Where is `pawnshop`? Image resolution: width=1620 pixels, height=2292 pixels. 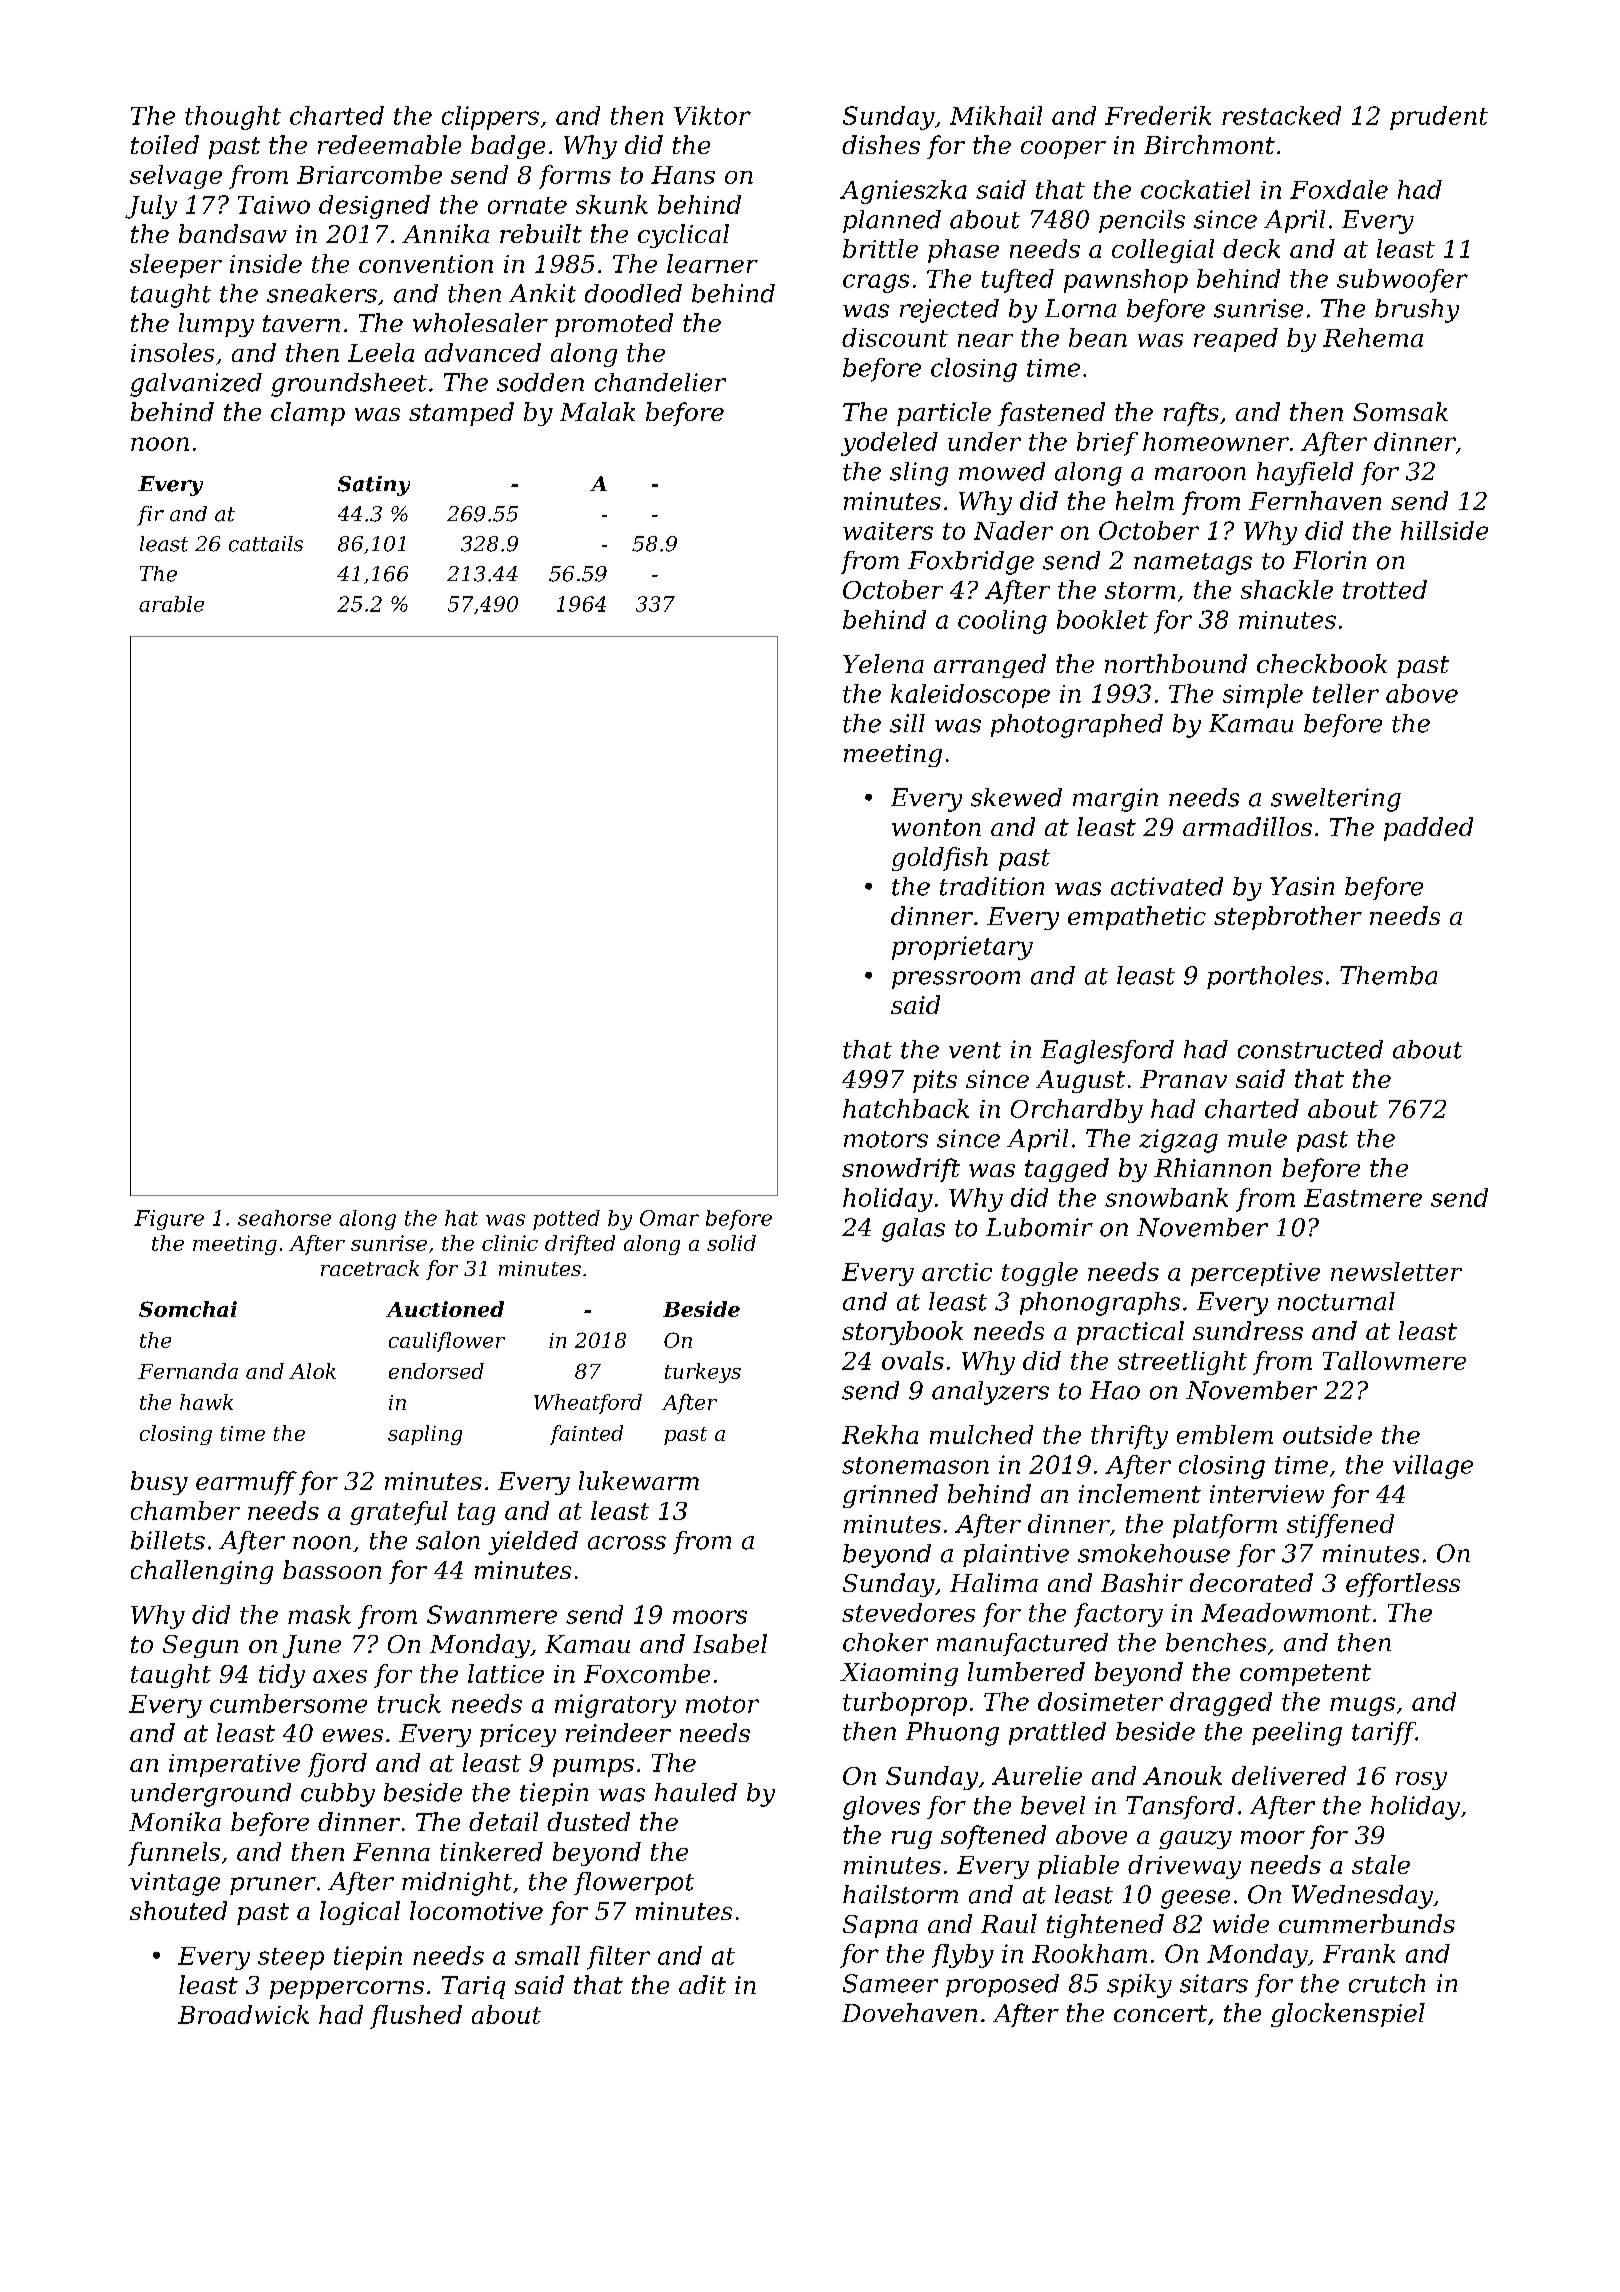 pawnshop is located at coordinates (1126, 281).
